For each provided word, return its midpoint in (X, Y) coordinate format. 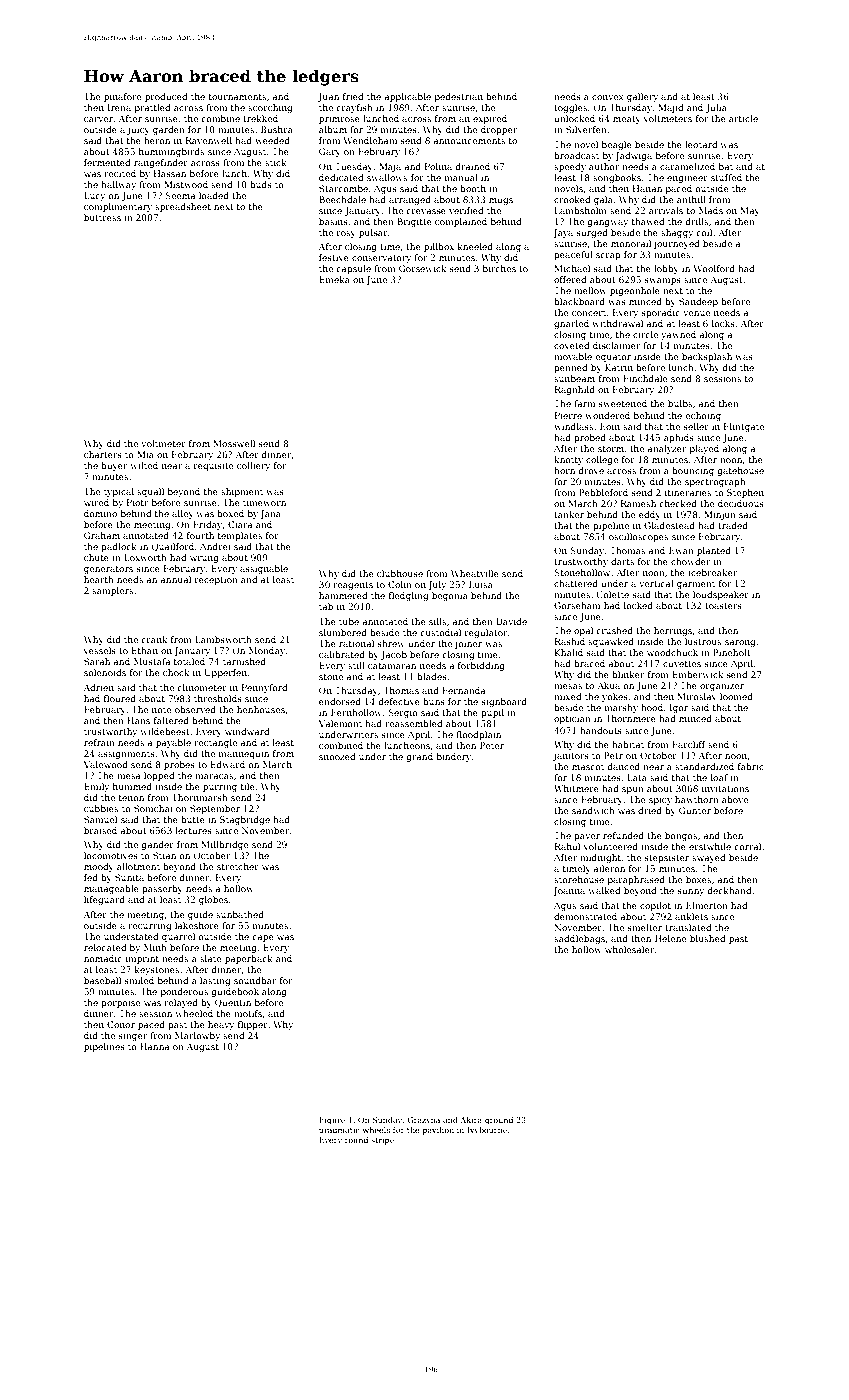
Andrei (215, 546)
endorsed (340, 701)
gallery (642, 97)
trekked (260, 118)
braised (100, 830)
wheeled (194, 1013)
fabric (751, 766)
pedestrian (459, 97)
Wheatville (475, 573)
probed (590, 438)
